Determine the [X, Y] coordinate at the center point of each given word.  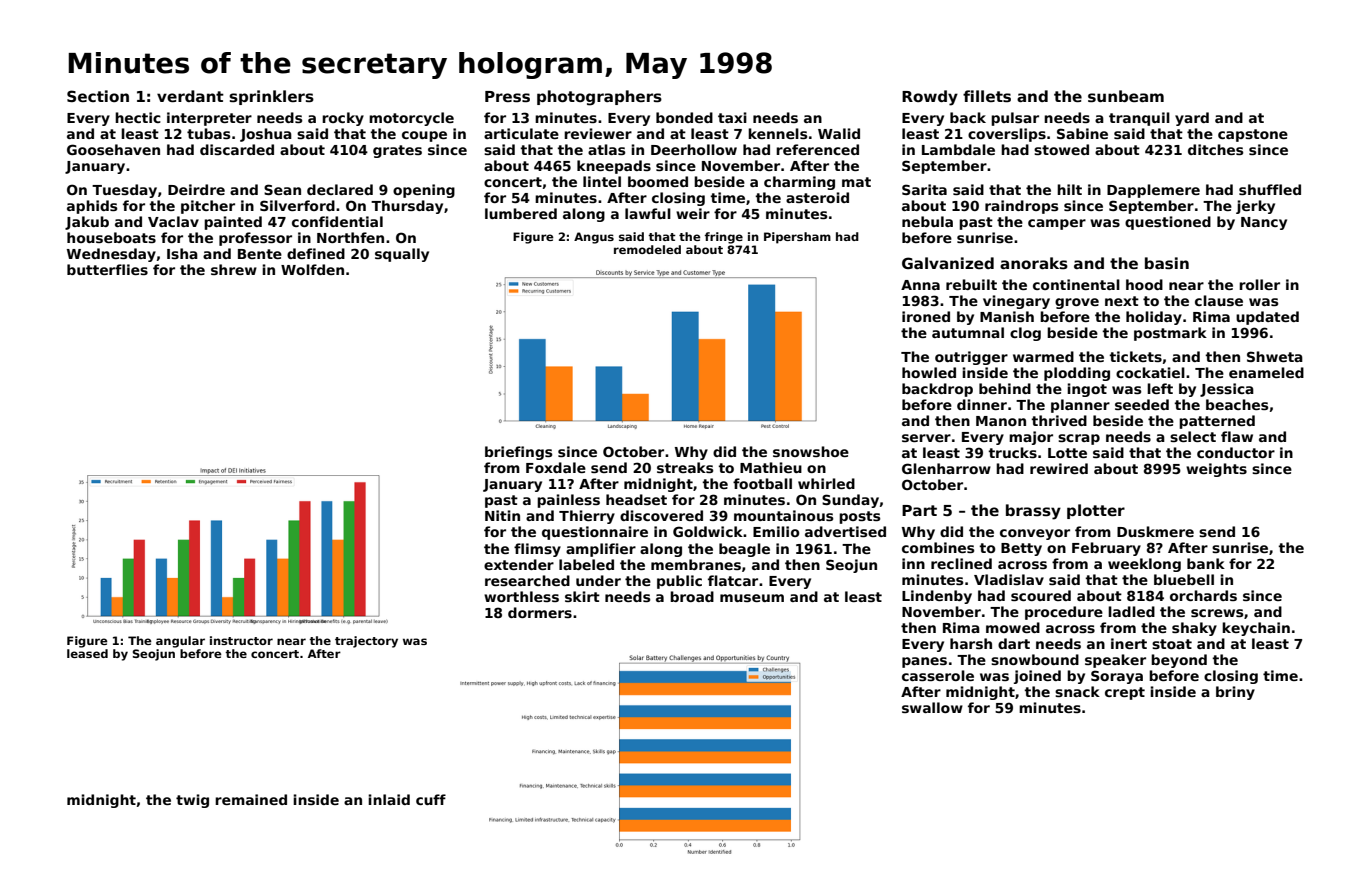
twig [192, 801]
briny [1235, 693]
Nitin [502, 515]
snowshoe [811, 451]
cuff [431, 799]
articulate [521, 133]
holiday [1154, 318]
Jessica [1227, 390]
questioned [1168, 223]
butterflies [107, 269]
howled [929, 372]
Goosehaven [113, 149]
